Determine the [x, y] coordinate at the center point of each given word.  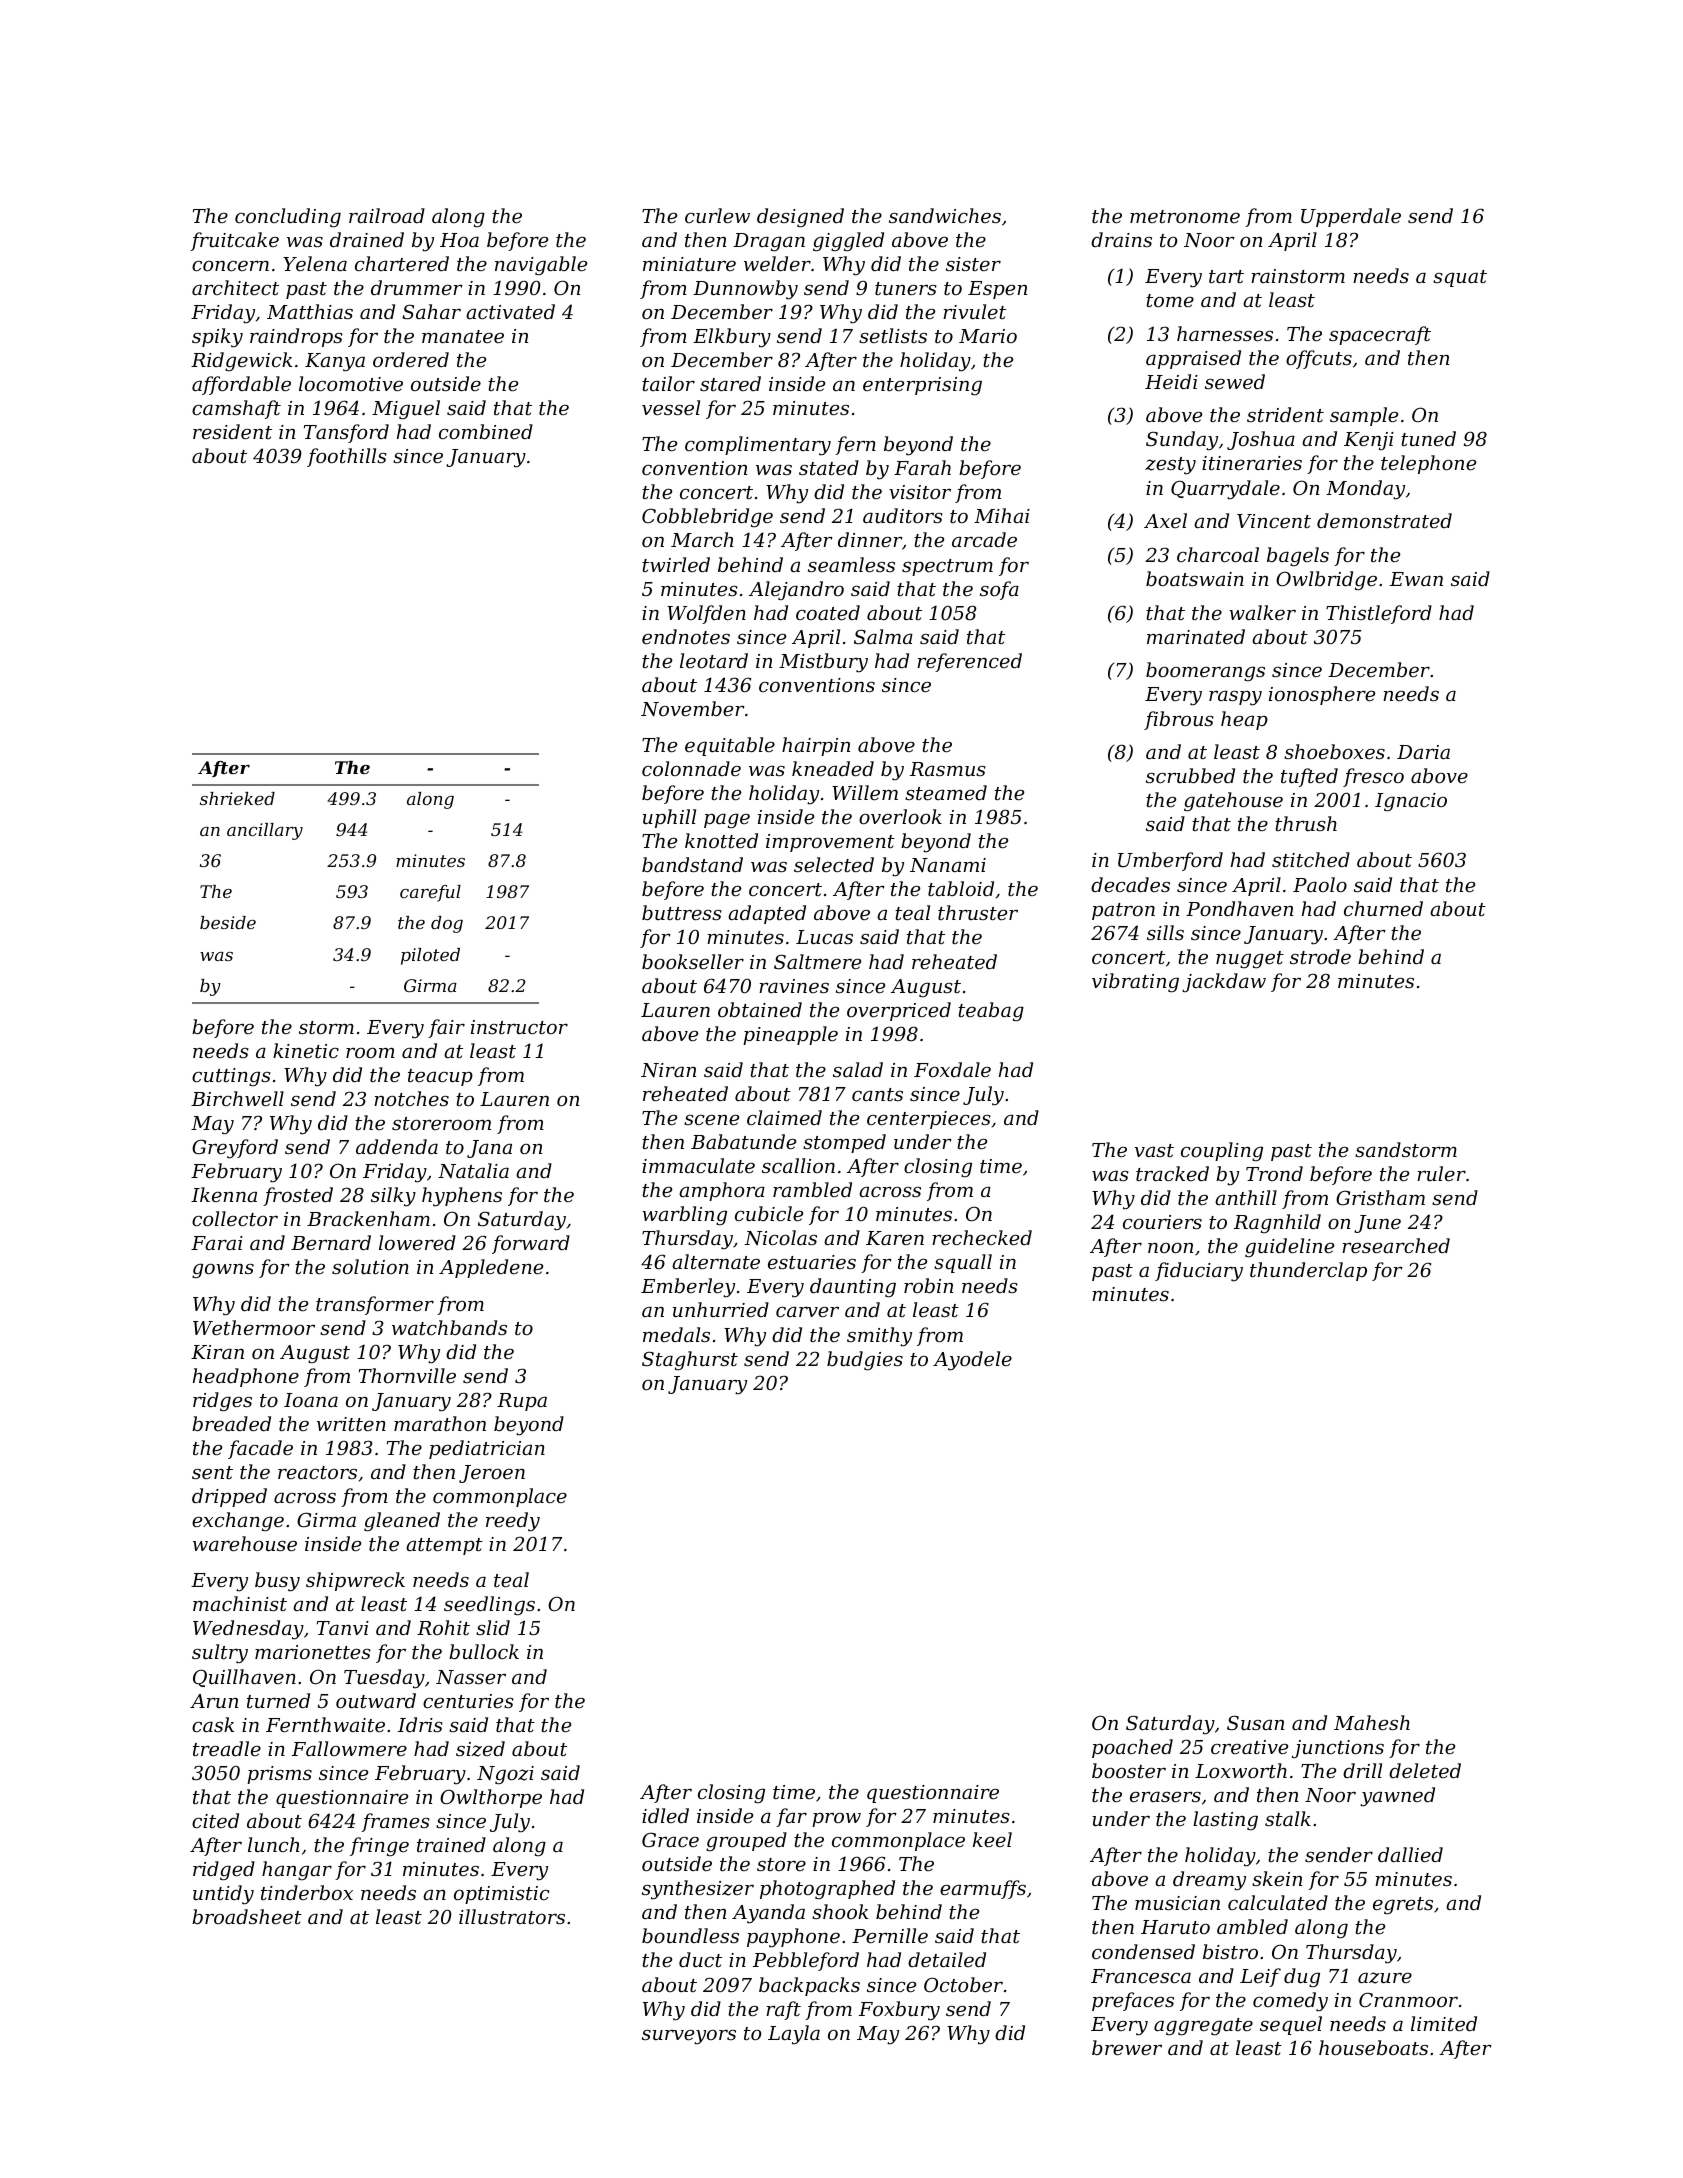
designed [800, 218]
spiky [217, 338]
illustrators [512, 1916]
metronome [1185, 216]
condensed [1143, 1951]
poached [1132, 1748]
